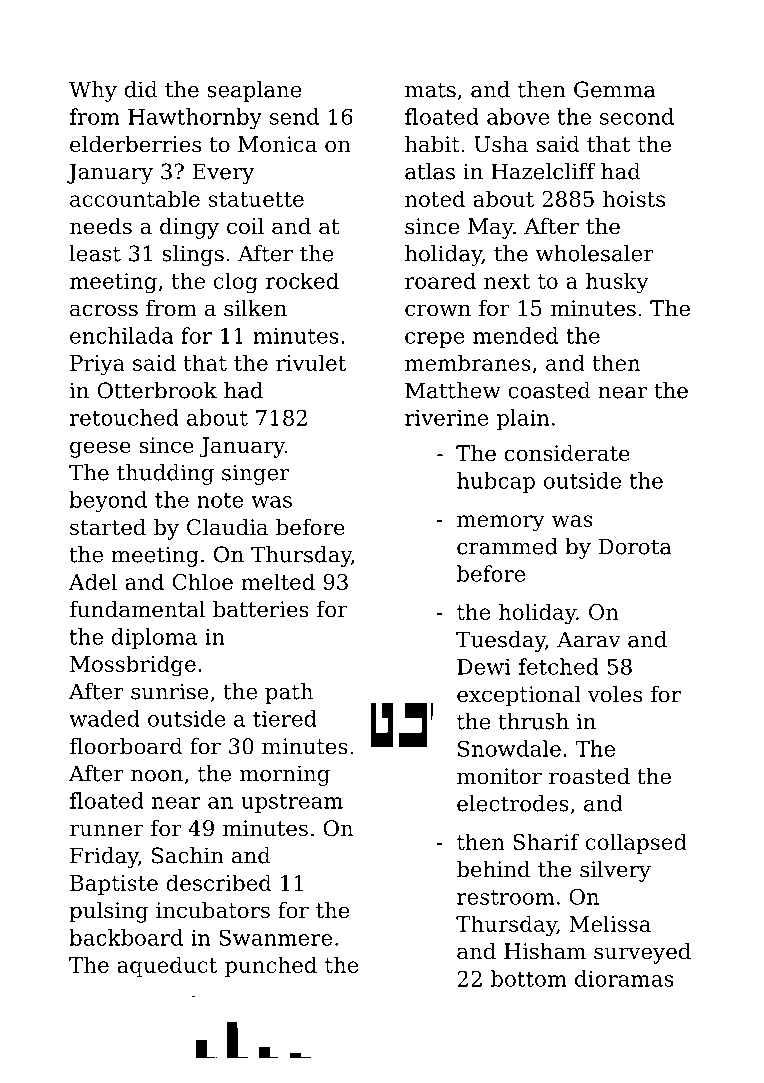 The height and width of the screenshot is (1083, 764). What do you see at coordinates (614, 694) in the screenshot?
I see `voles` at bounding box center [614, 694].
